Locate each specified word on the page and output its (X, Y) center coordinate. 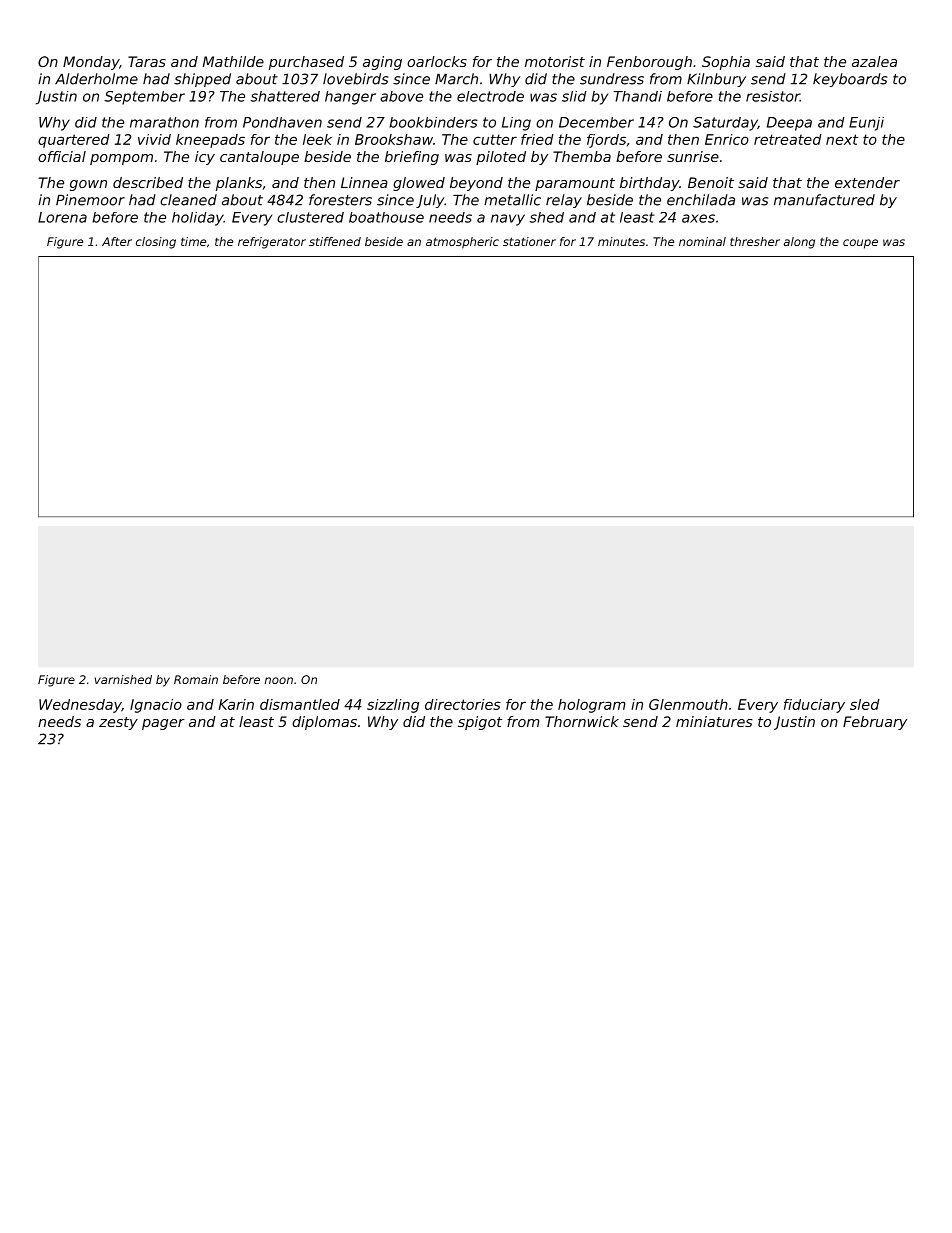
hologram (591, 706)
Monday (91, 63)
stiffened (335, 241)
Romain (196, 679)
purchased (306, 63)
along (799, 243)
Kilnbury (716, 80)
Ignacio (156, 706)
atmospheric (462, 243)
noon (279, 680)
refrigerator (272, 243)
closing (156, 243)
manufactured (824, 200)
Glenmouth (688, 704)
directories (463, 704)
